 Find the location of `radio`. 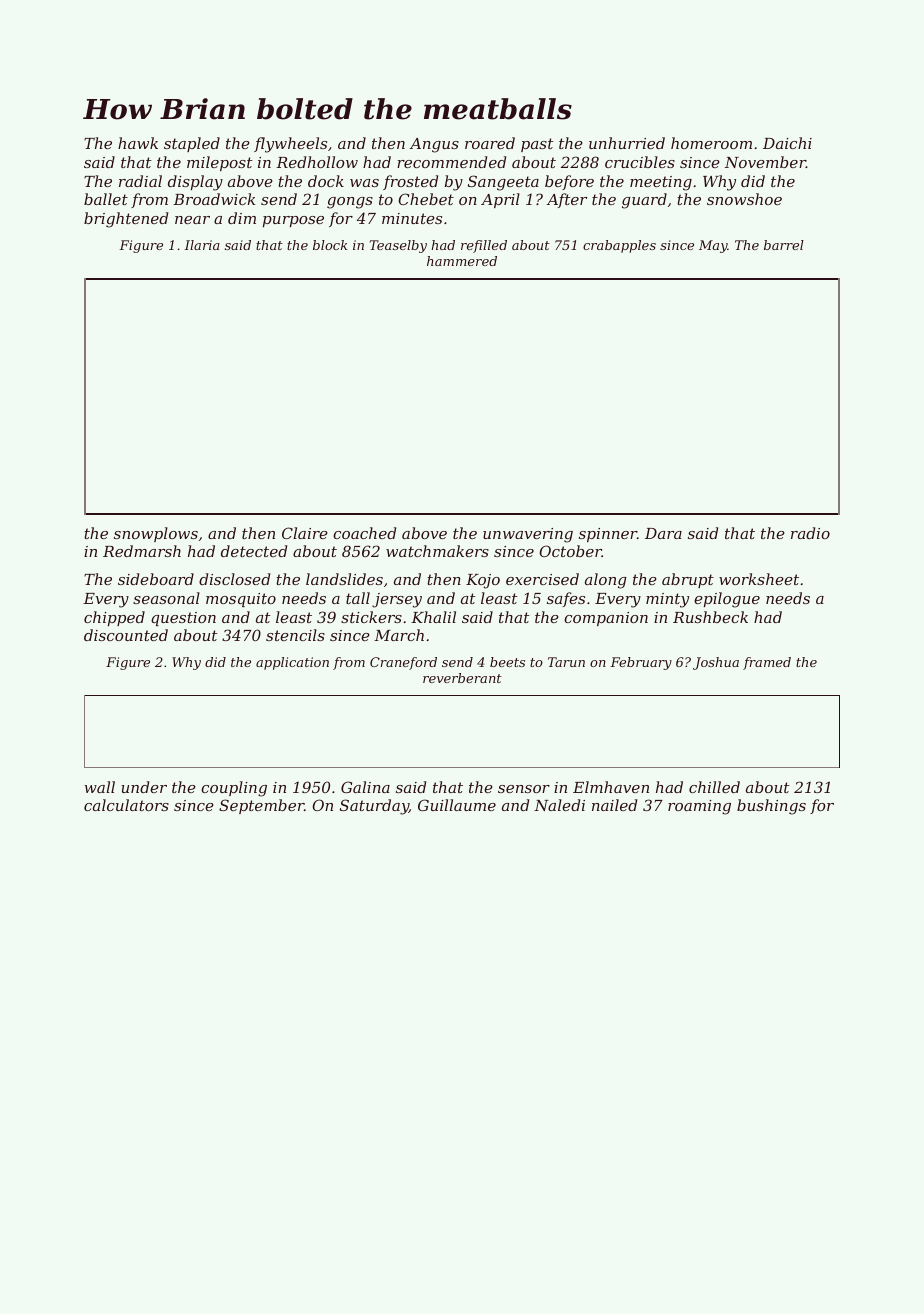

radio is located at coordinates (810, 533).
